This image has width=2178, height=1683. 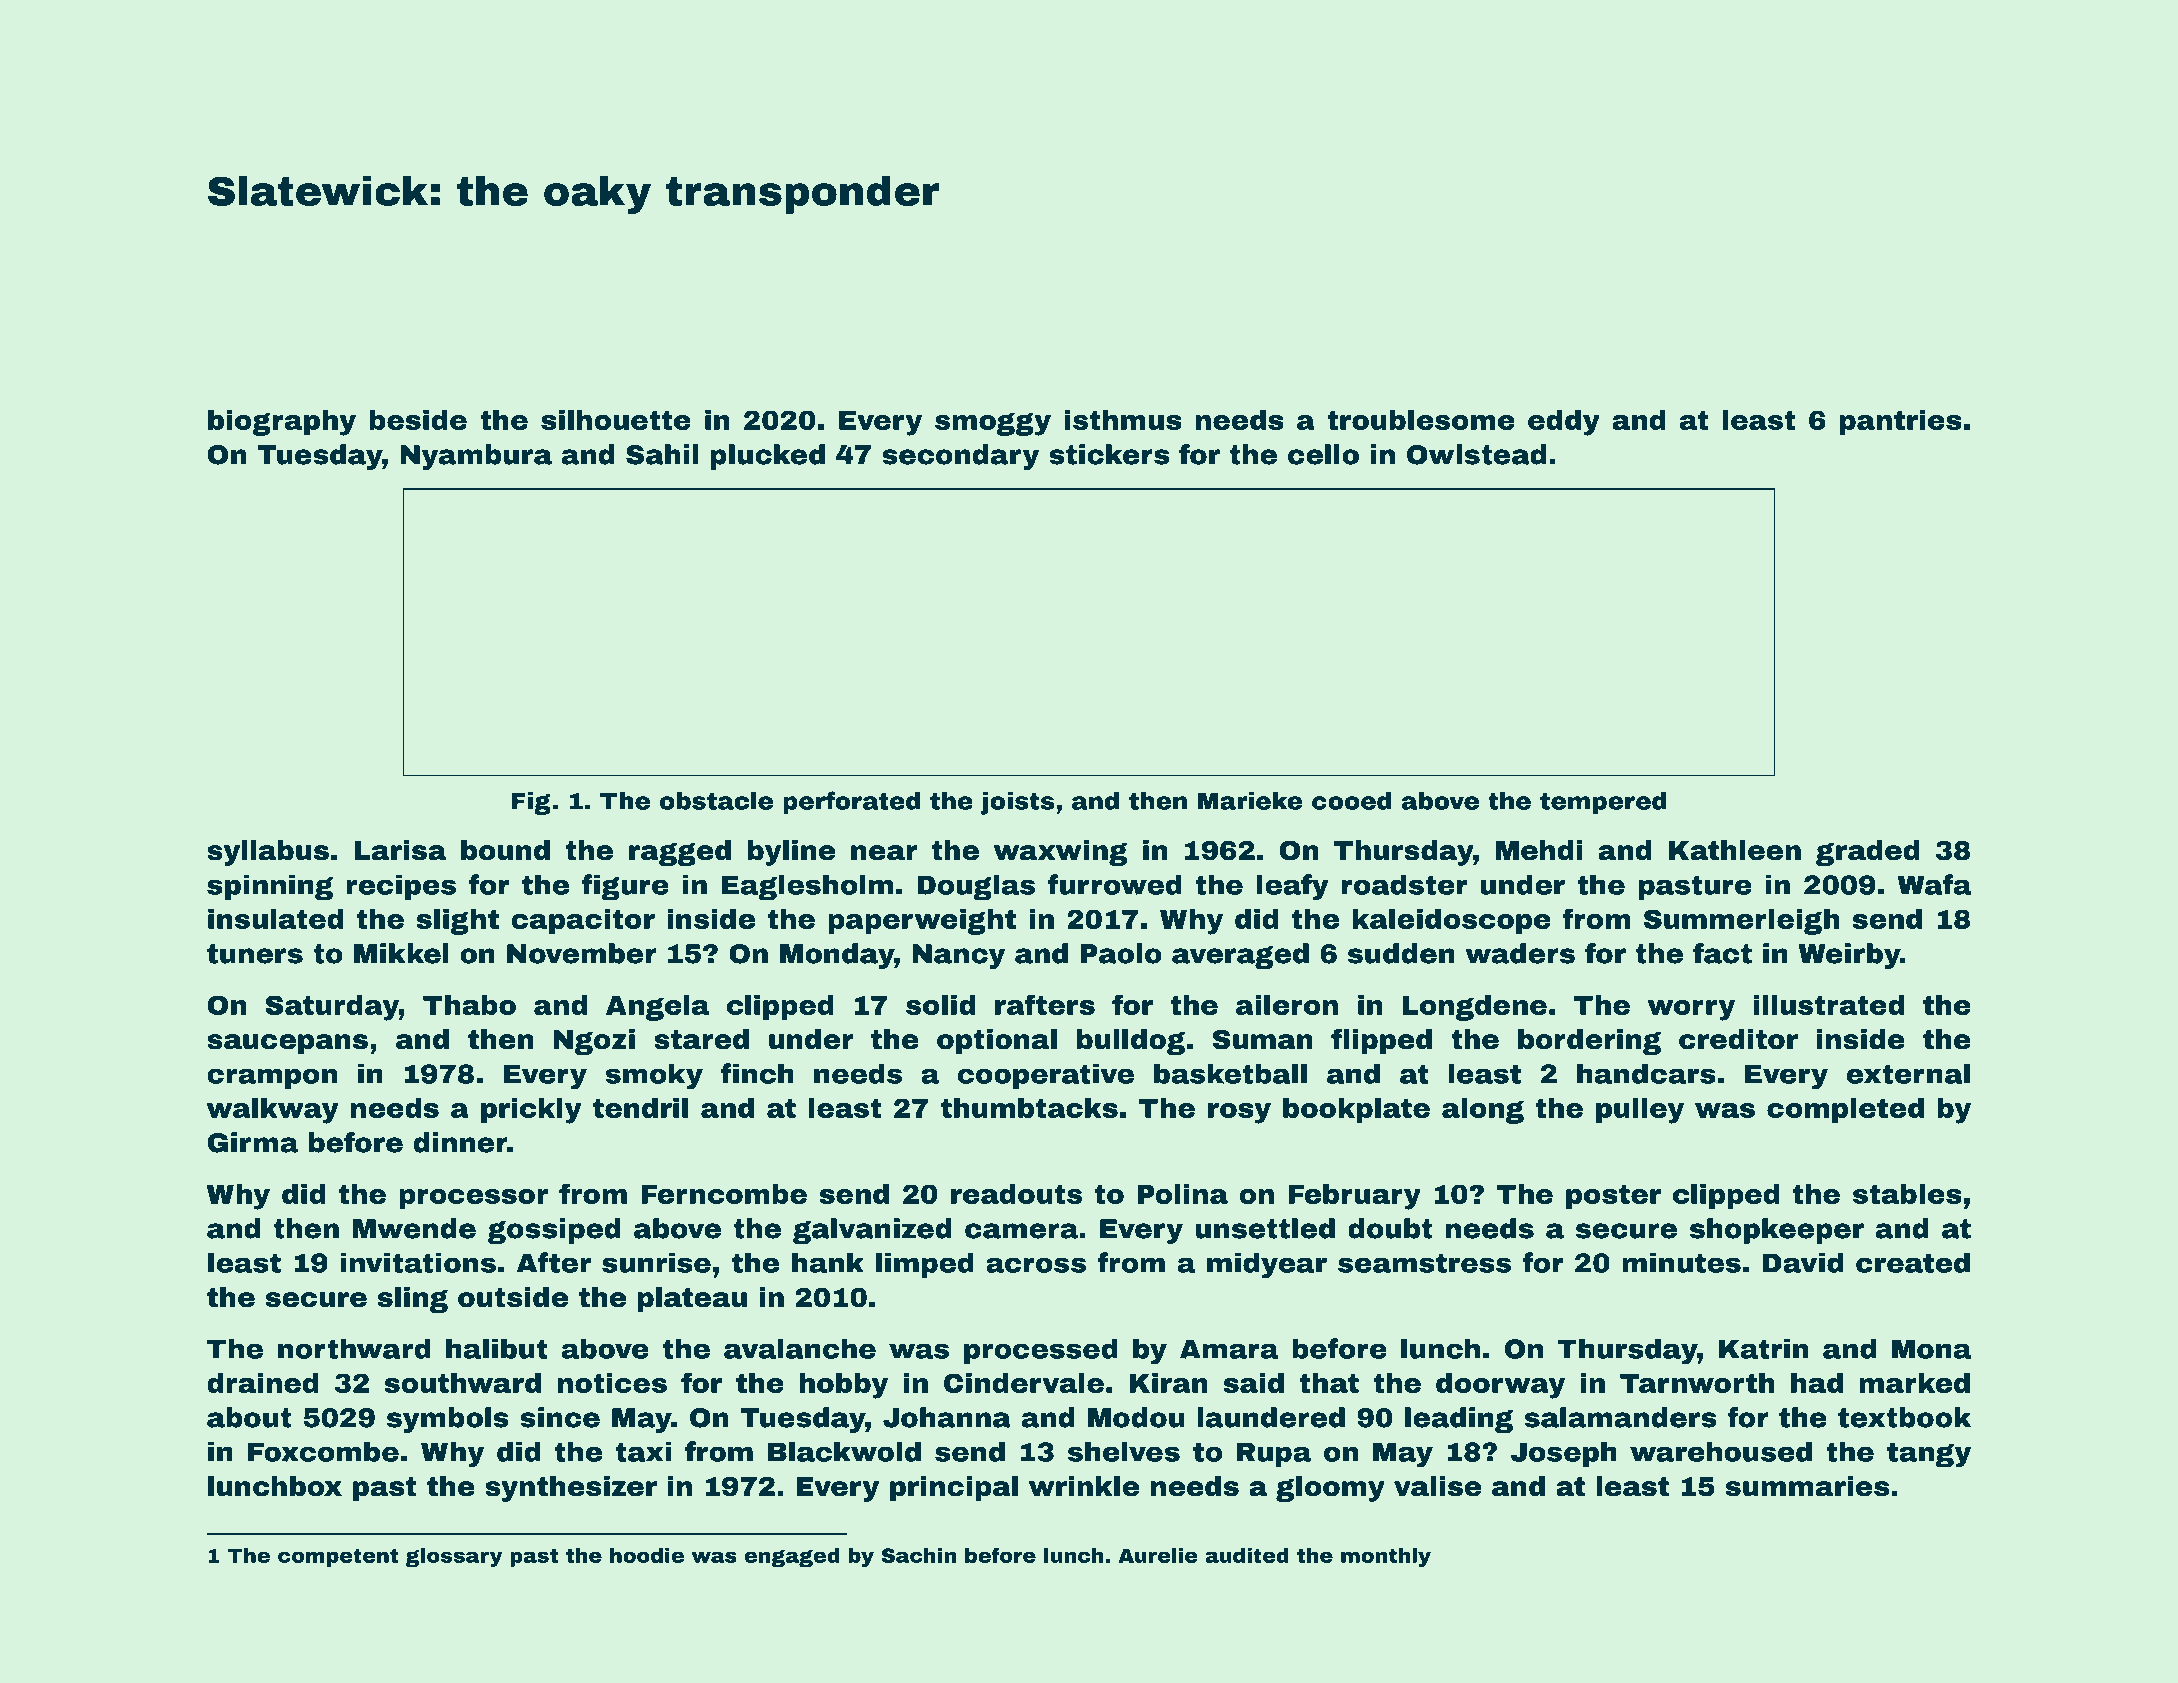 What do you see at coordinates (253, 1142) in the image?
I see `Girma` at bounding box center [253, 1142].
